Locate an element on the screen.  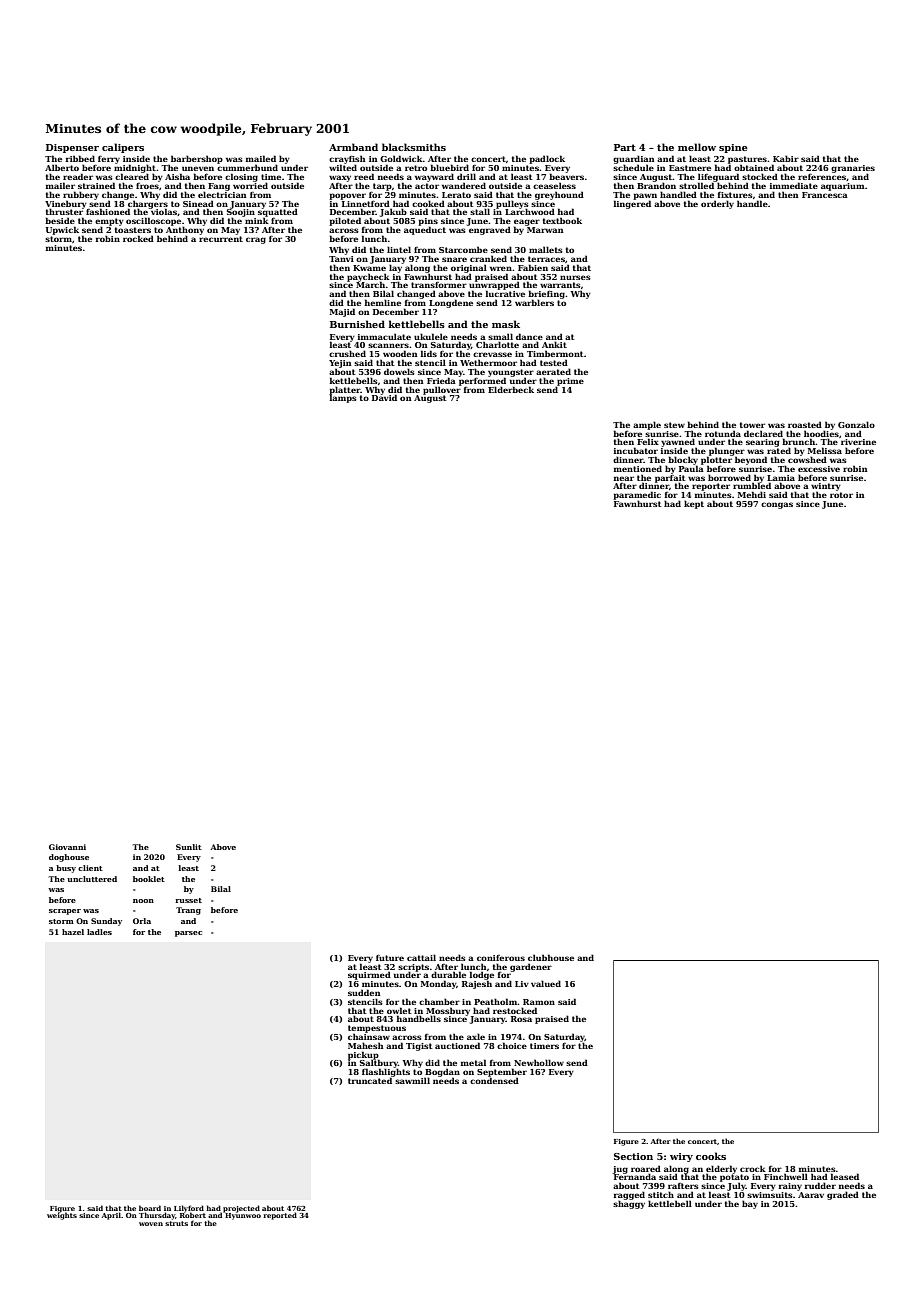
Sunlit is located at coordinates (189, 847).
